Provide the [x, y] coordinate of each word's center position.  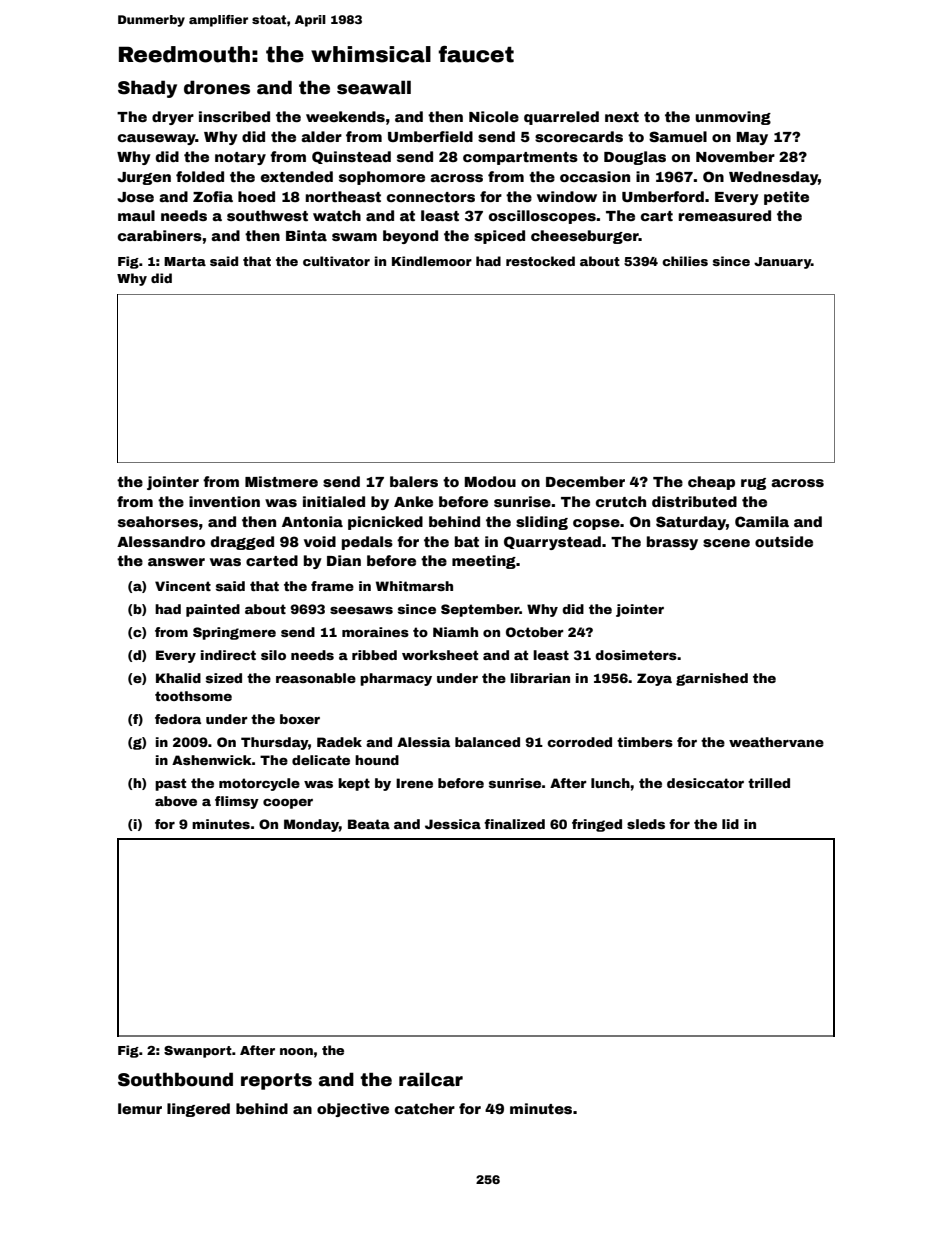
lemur [140, 1108]
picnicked [385, 523]
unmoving [733, 118]
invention [224, 501]
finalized [514, 824]
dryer [173, 118]
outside [784, 541]
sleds [646, 824]
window [567, 196]
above [176, 801]
